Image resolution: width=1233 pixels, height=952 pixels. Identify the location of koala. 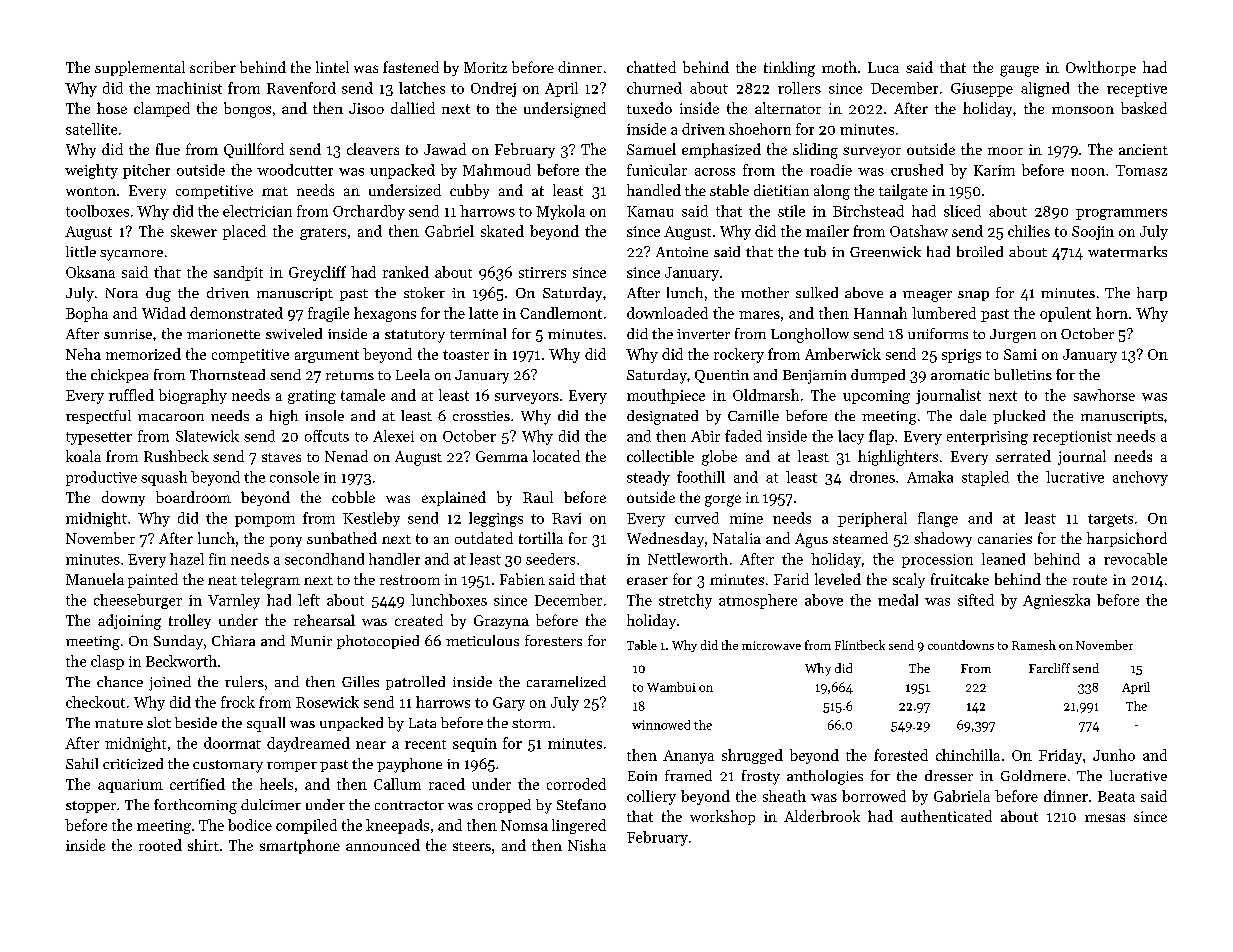
(83, 456).
